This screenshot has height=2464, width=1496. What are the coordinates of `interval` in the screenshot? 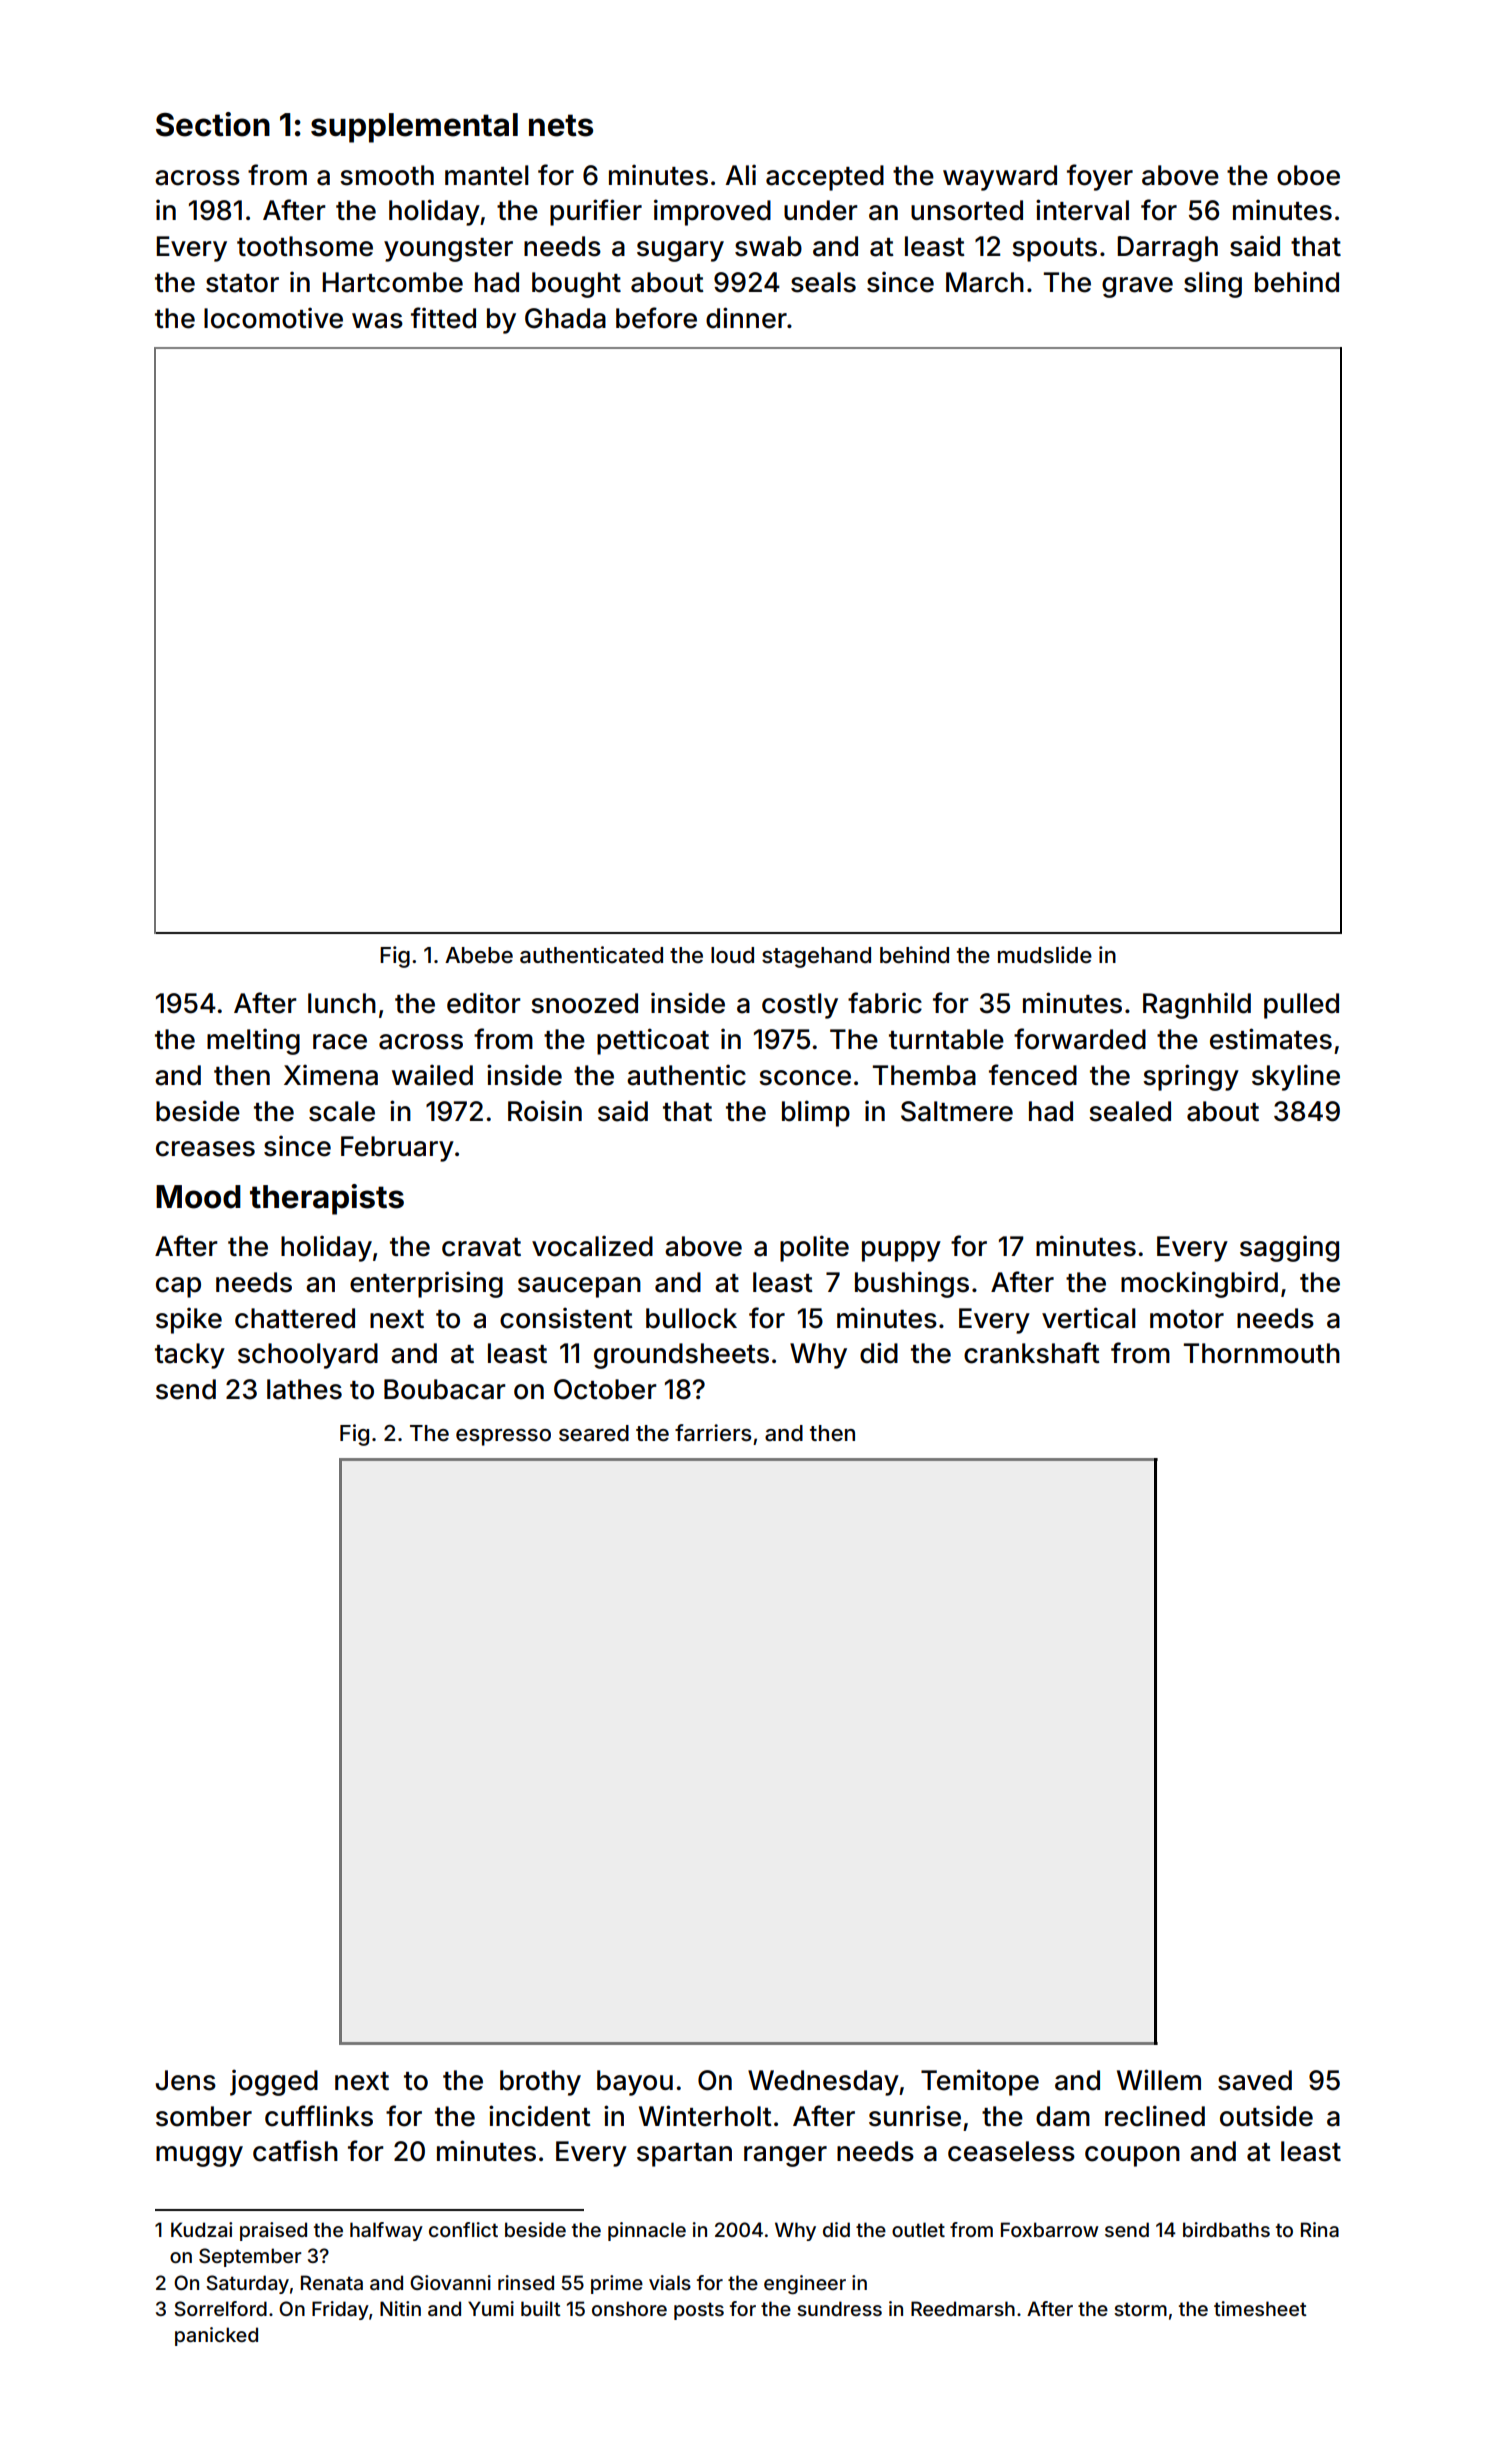 It's located at (1082, 210).
